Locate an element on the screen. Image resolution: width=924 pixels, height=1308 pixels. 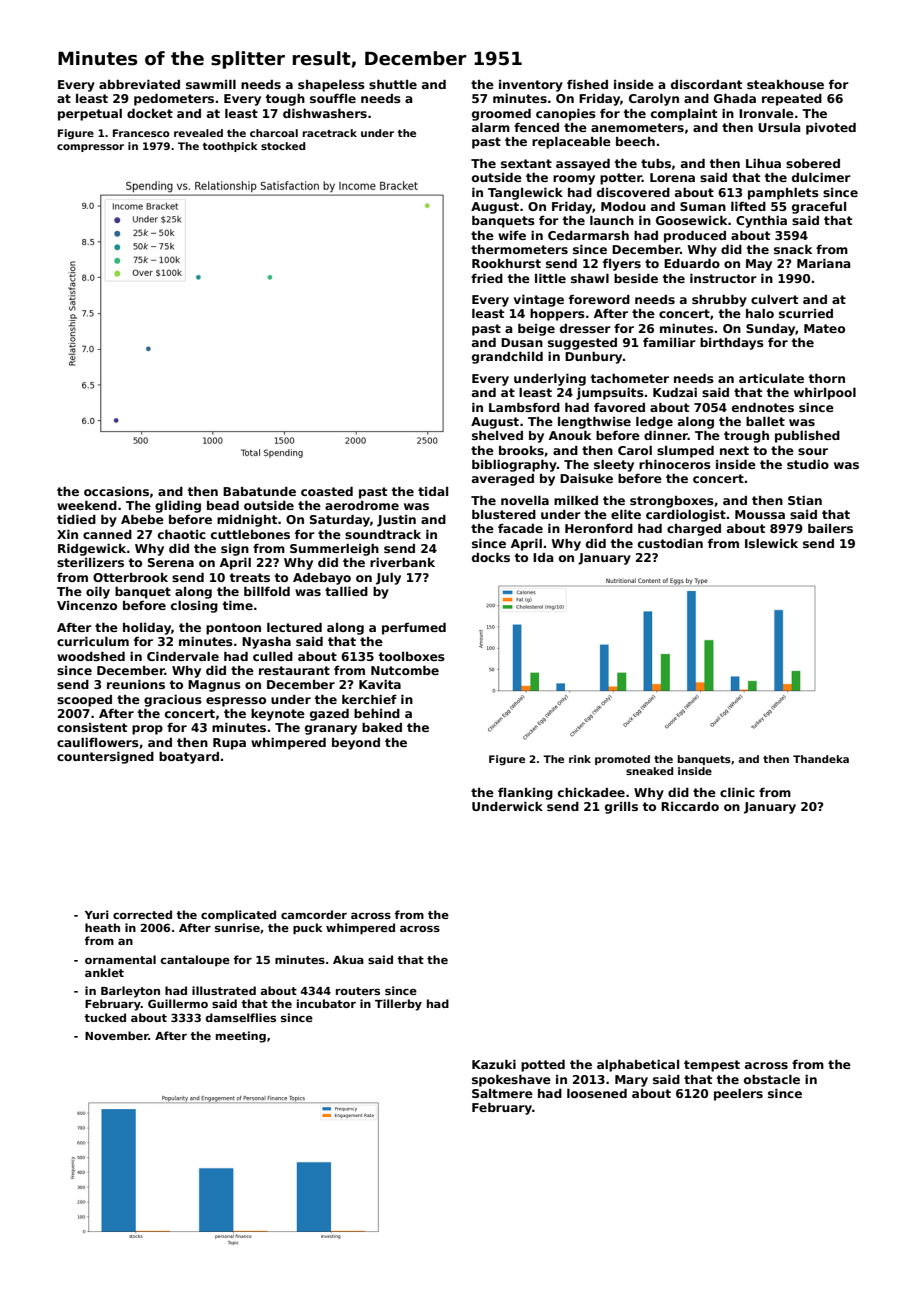
inventory is located at coordinates (531, 86).
